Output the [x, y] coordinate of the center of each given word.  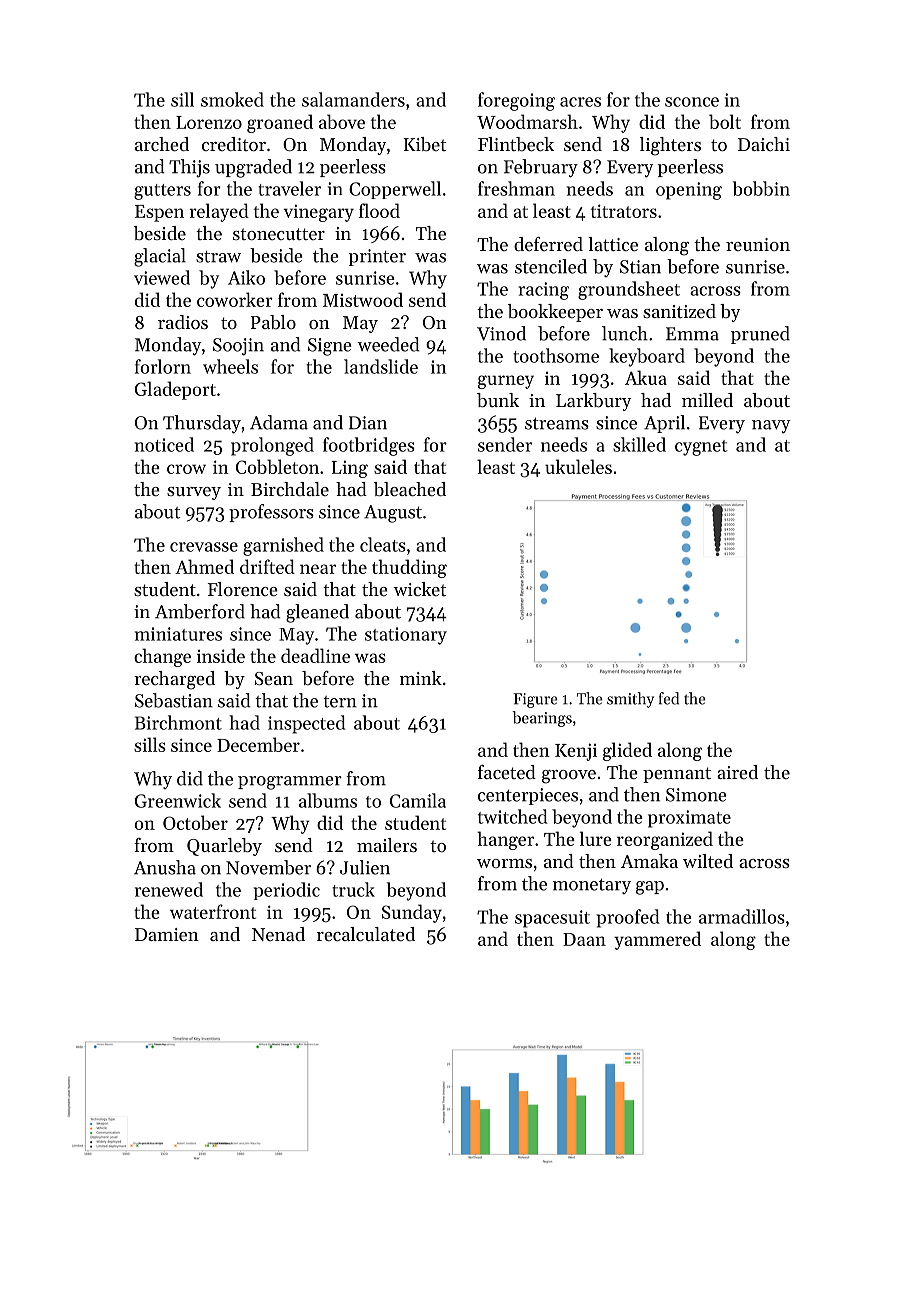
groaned [280, 123]
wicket [419, 589]
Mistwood [363, 299]
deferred [548, 244]
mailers [387, 845]
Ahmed [204, 566]
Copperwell [395, 190]
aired [737, 772]
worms [504, 863]
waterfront [213, 911]
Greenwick [178, 800]
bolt [725, 121]
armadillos [742, 916]
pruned [760, 335]
